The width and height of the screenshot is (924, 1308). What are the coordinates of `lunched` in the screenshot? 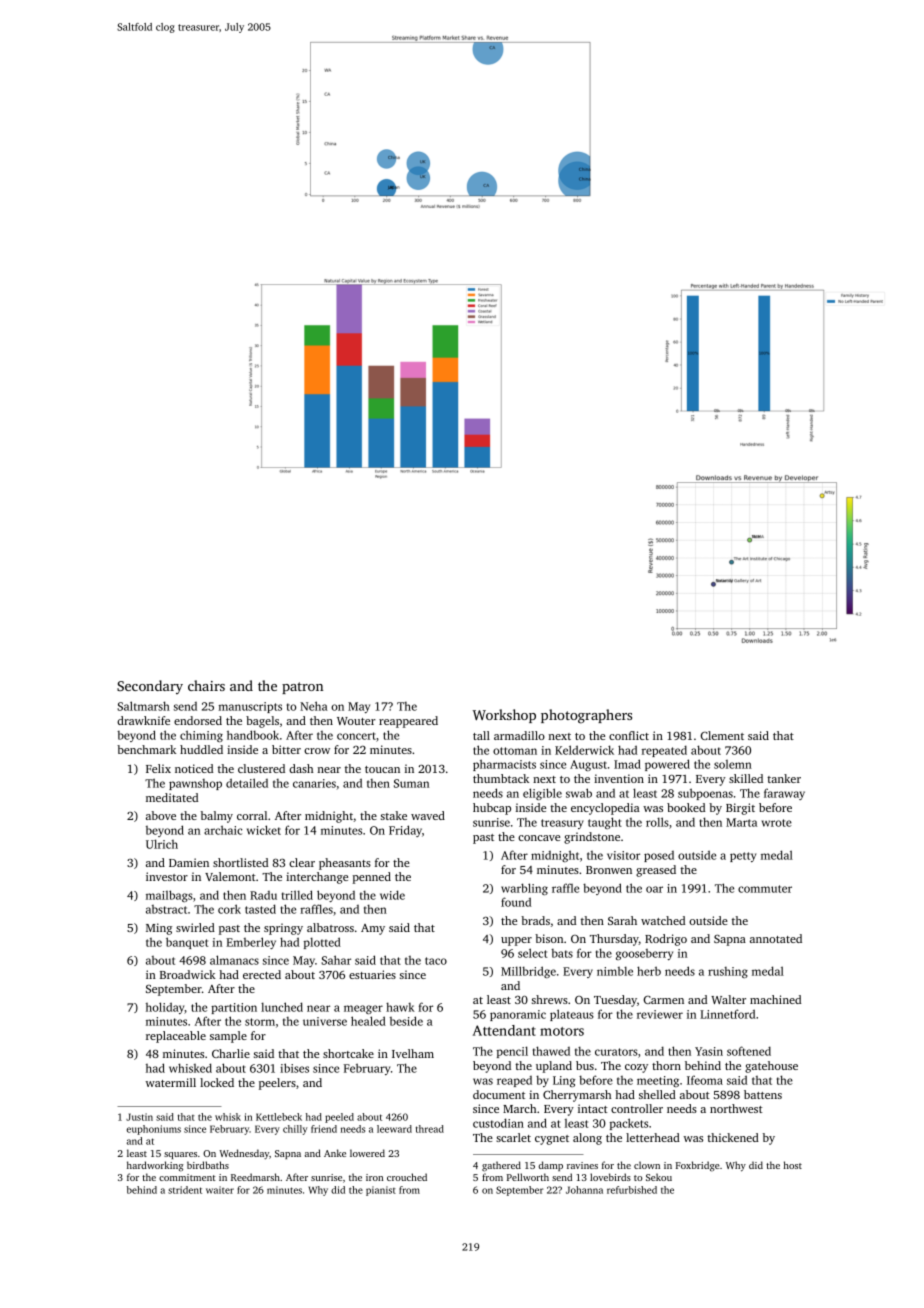 It's located at (282, 1007).
